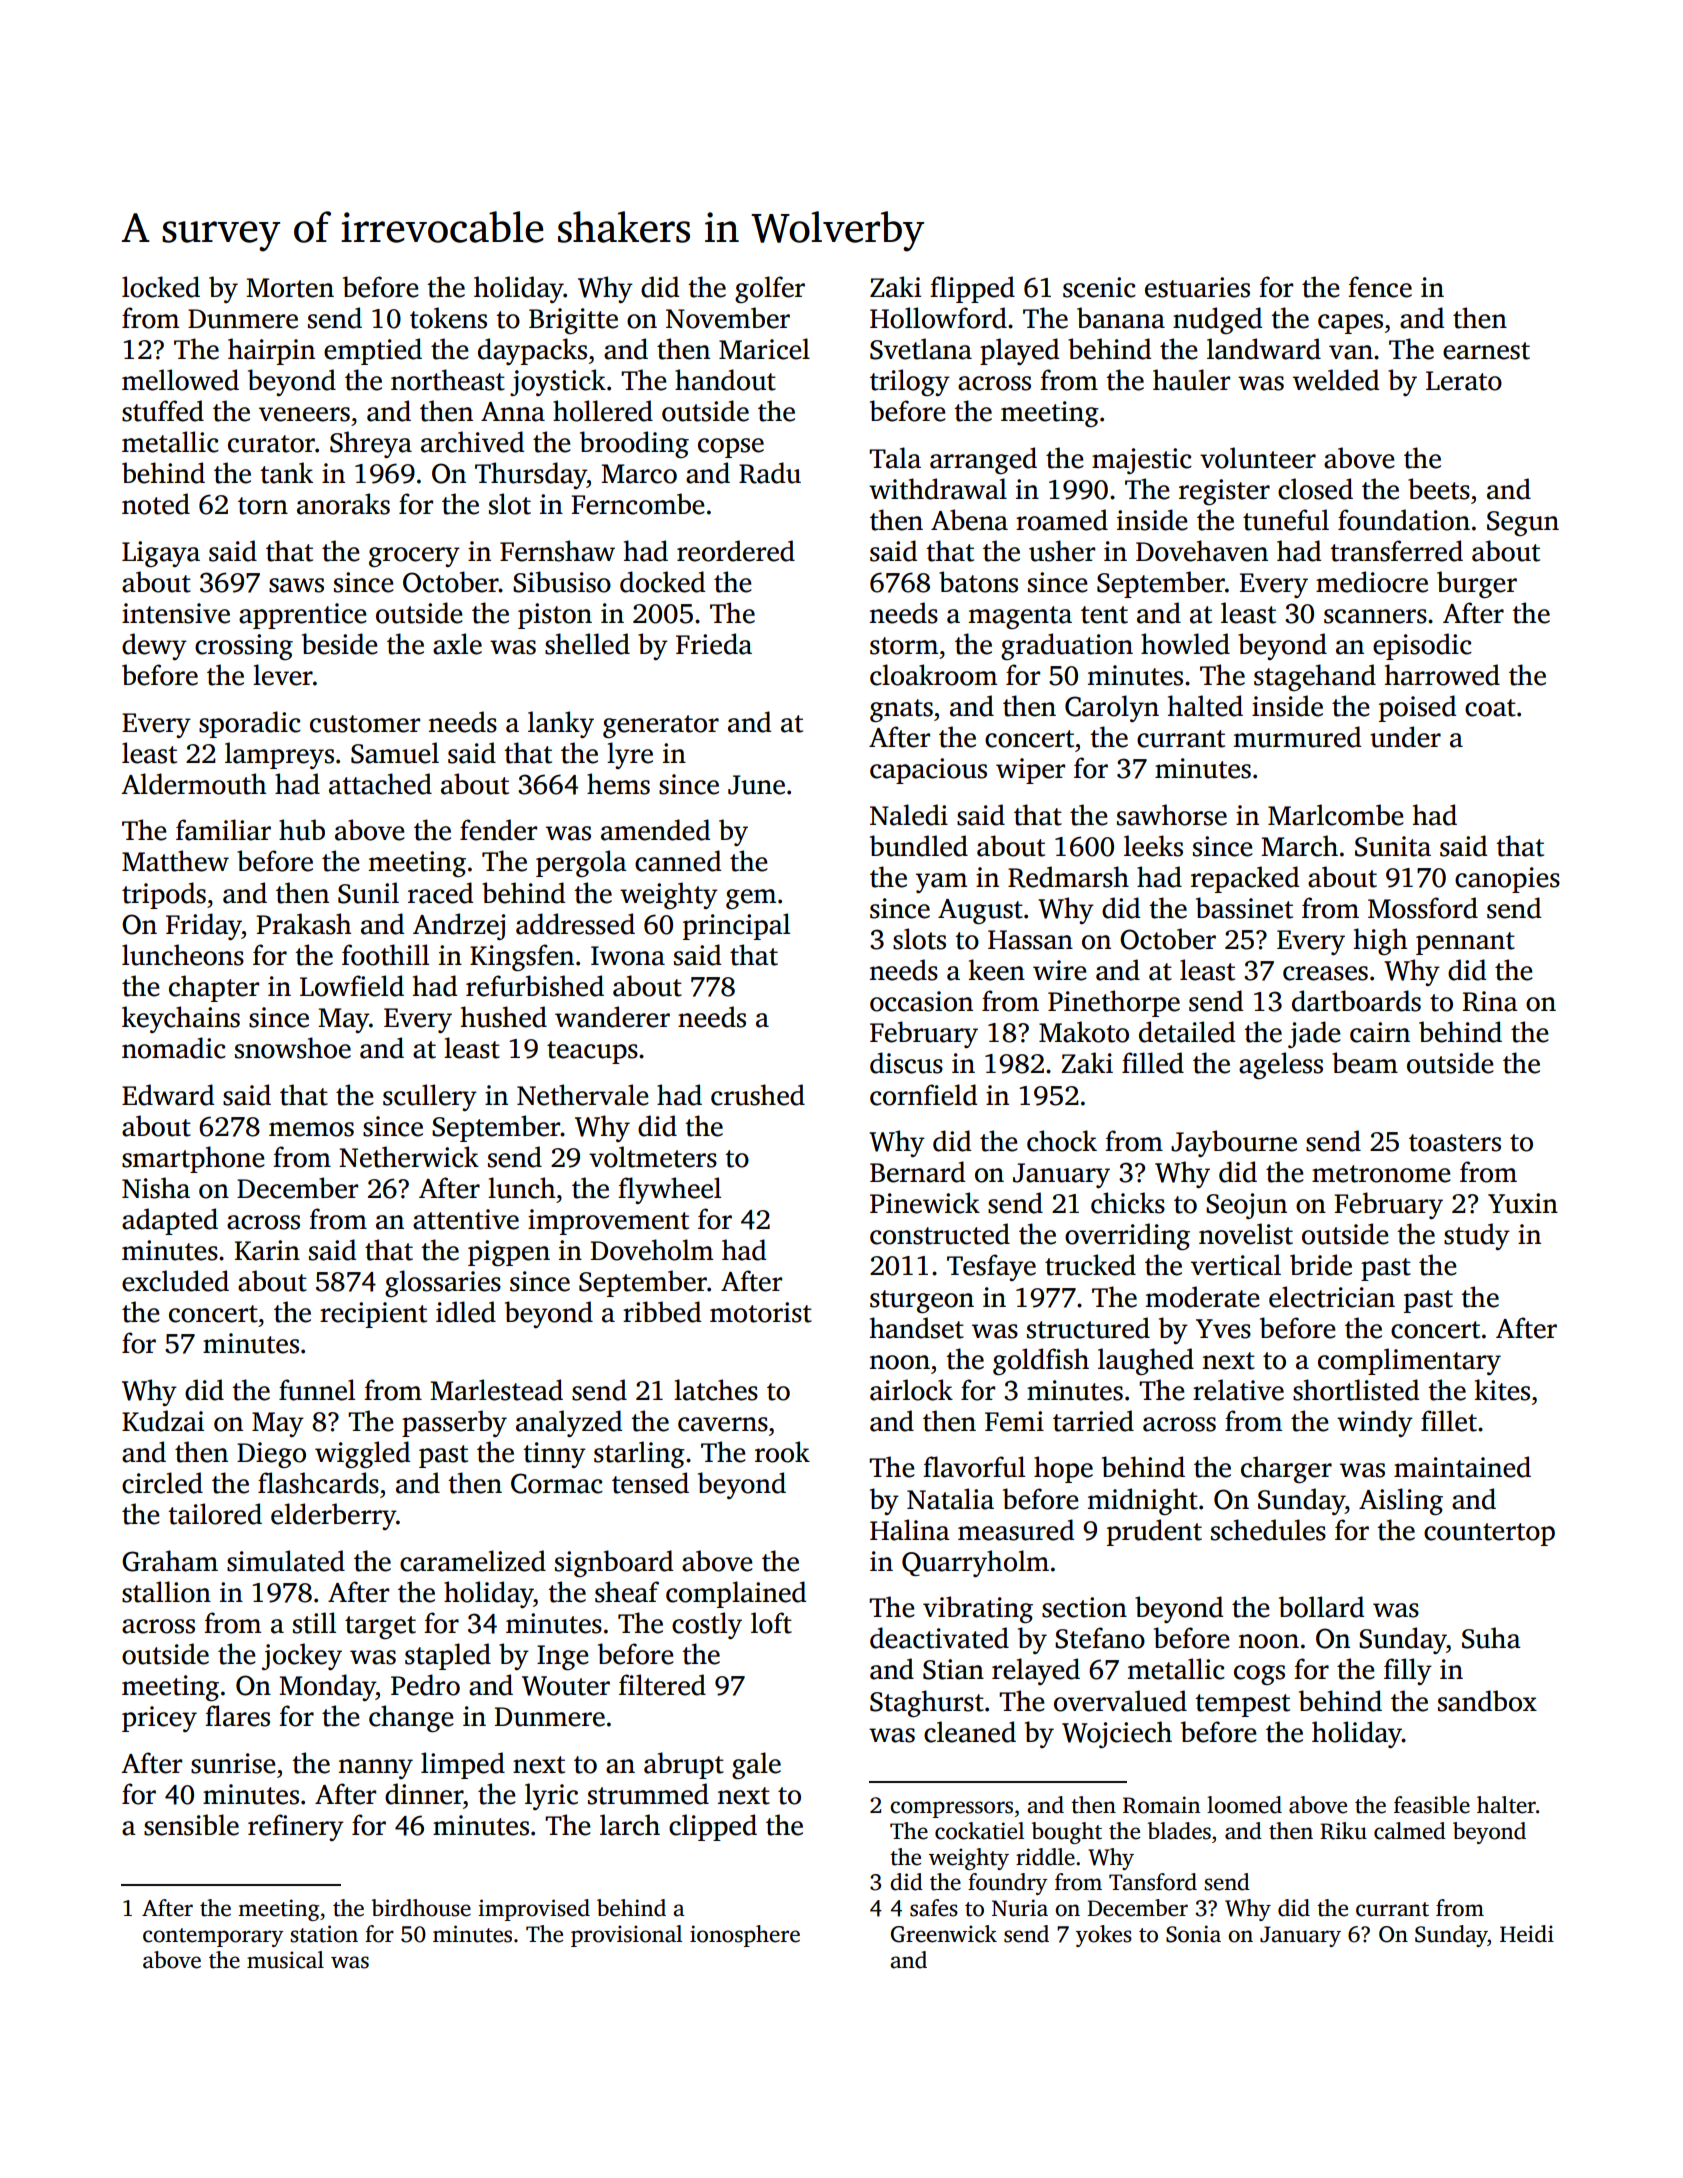  Describe the element at coordinates (161, 287) in the page. I see `locked` at that location.
